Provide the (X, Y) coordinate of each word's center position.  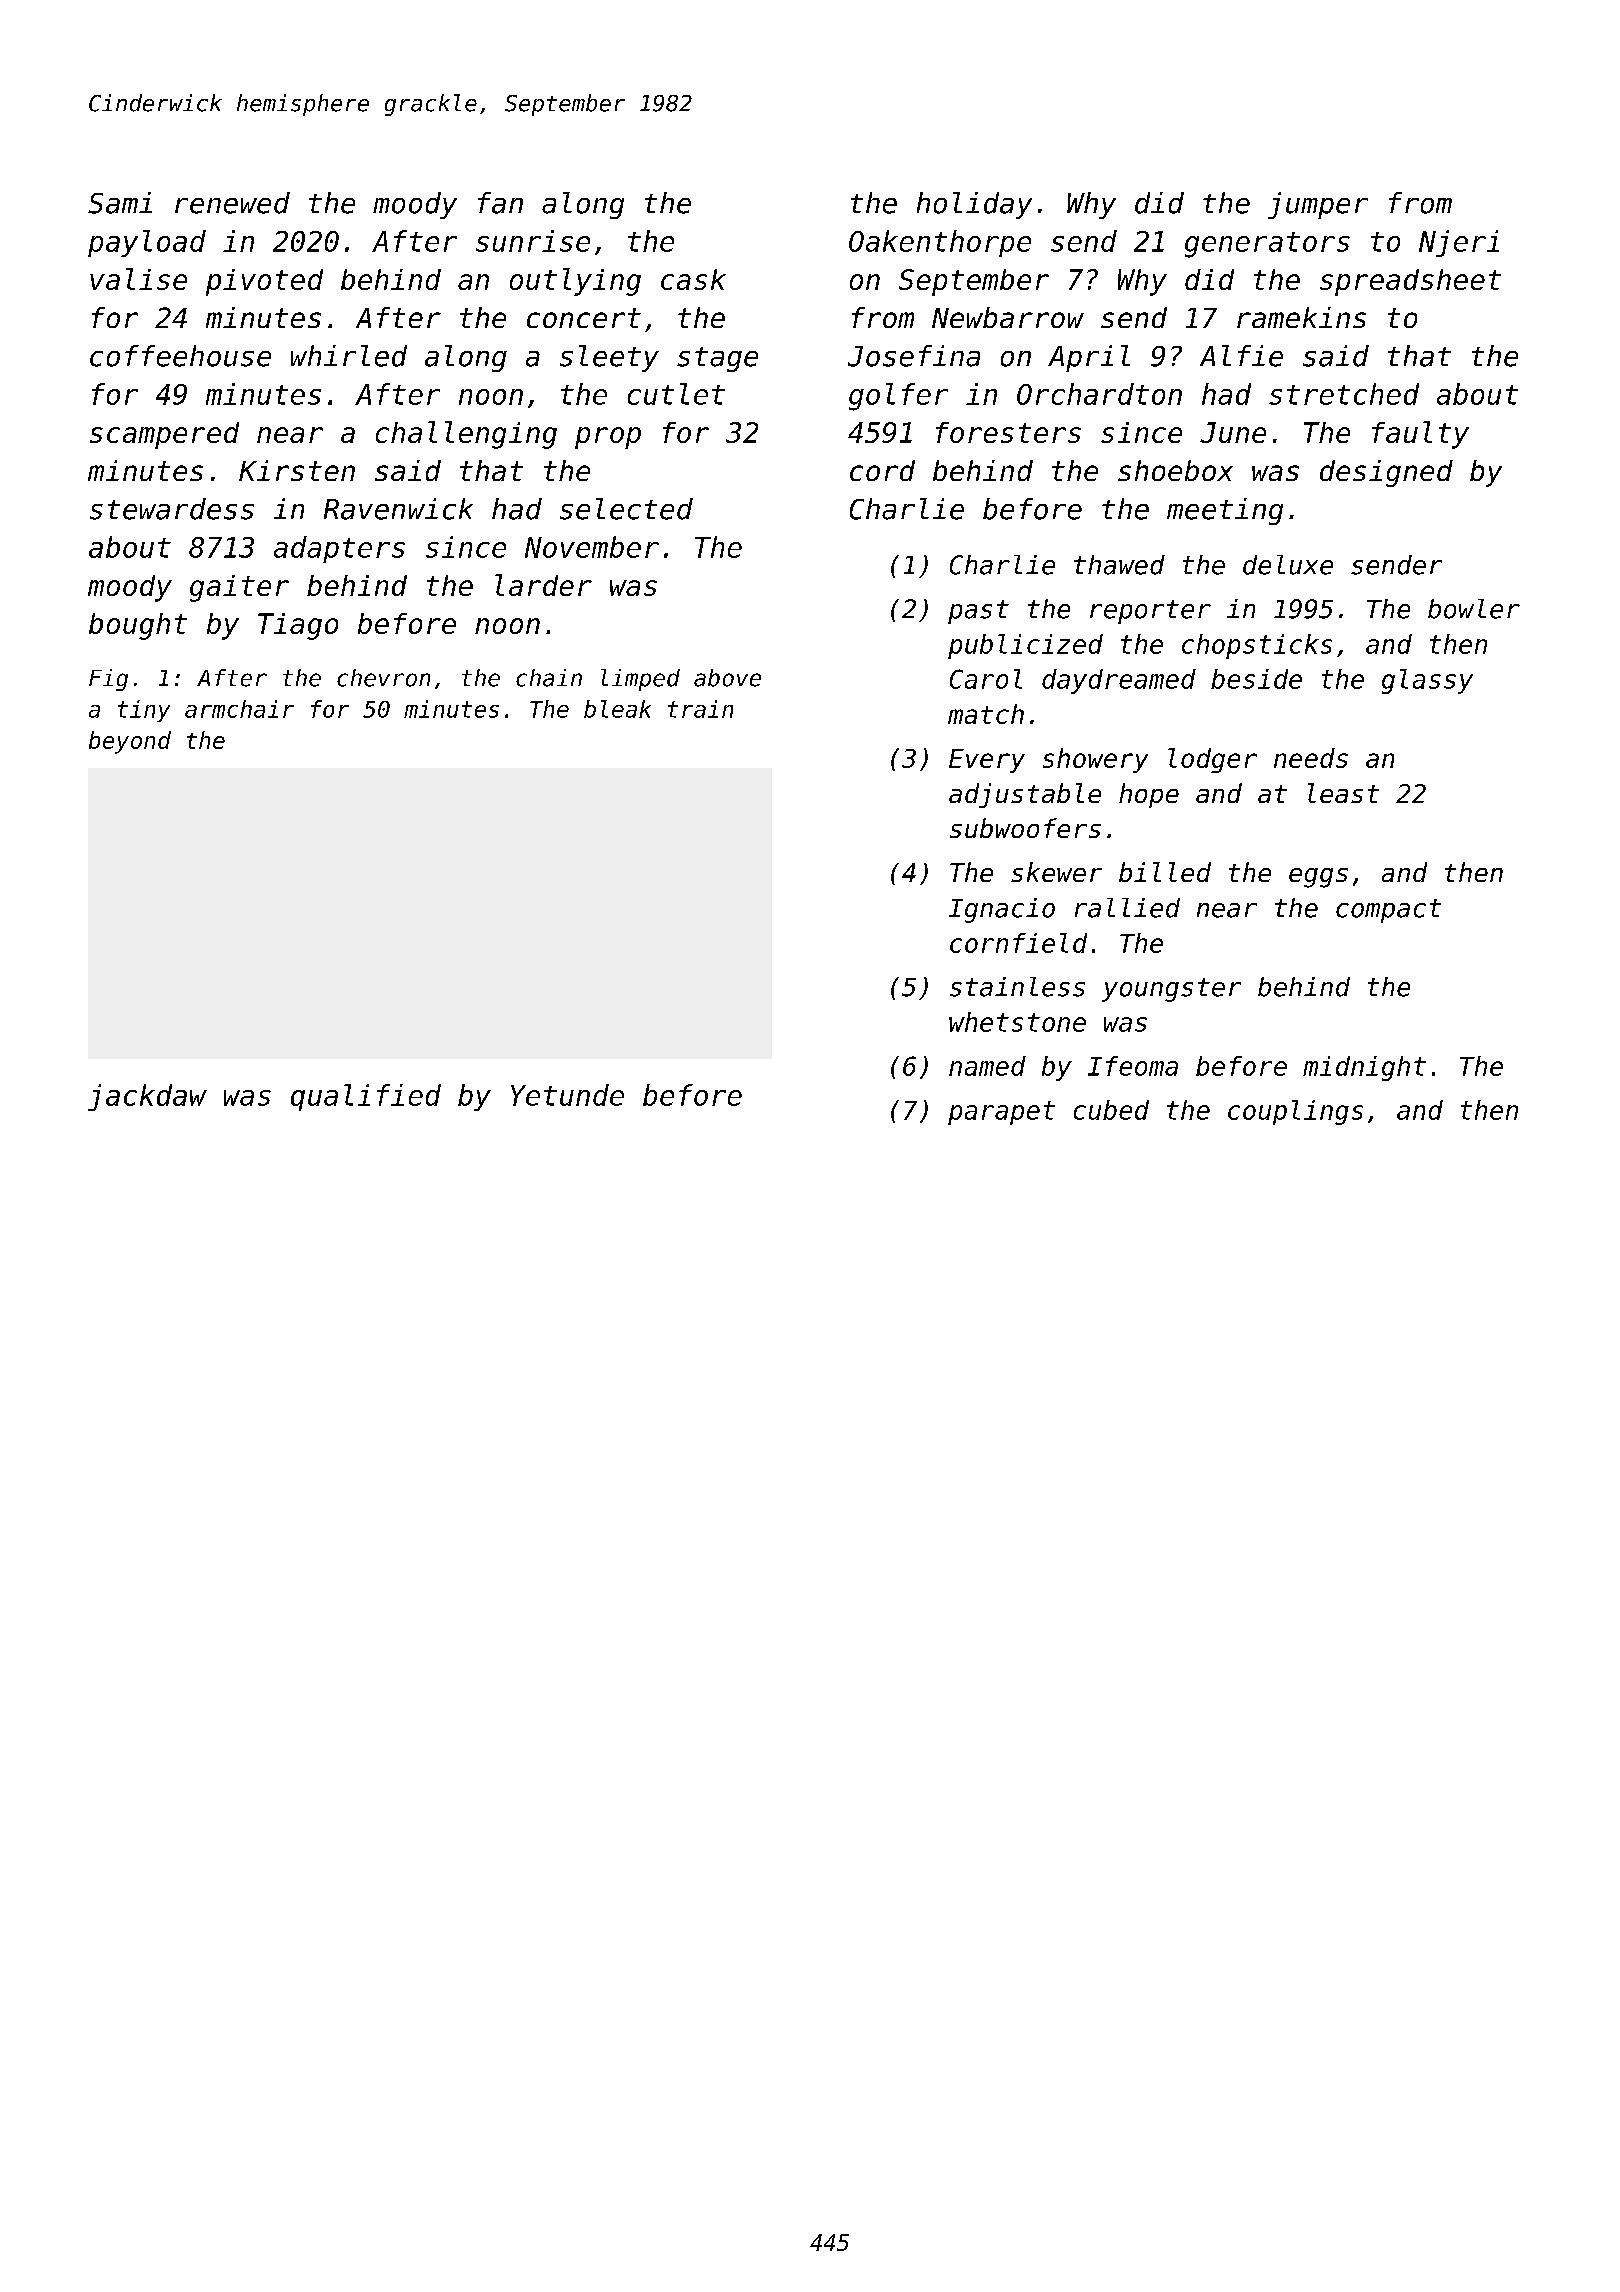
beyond (130, 742)
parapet (1001, 1113)
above (727, 678)
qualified (366, 1097)
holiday (974, 205)
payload (147, 243)
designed (1386, 473)
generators (1267, 245)
